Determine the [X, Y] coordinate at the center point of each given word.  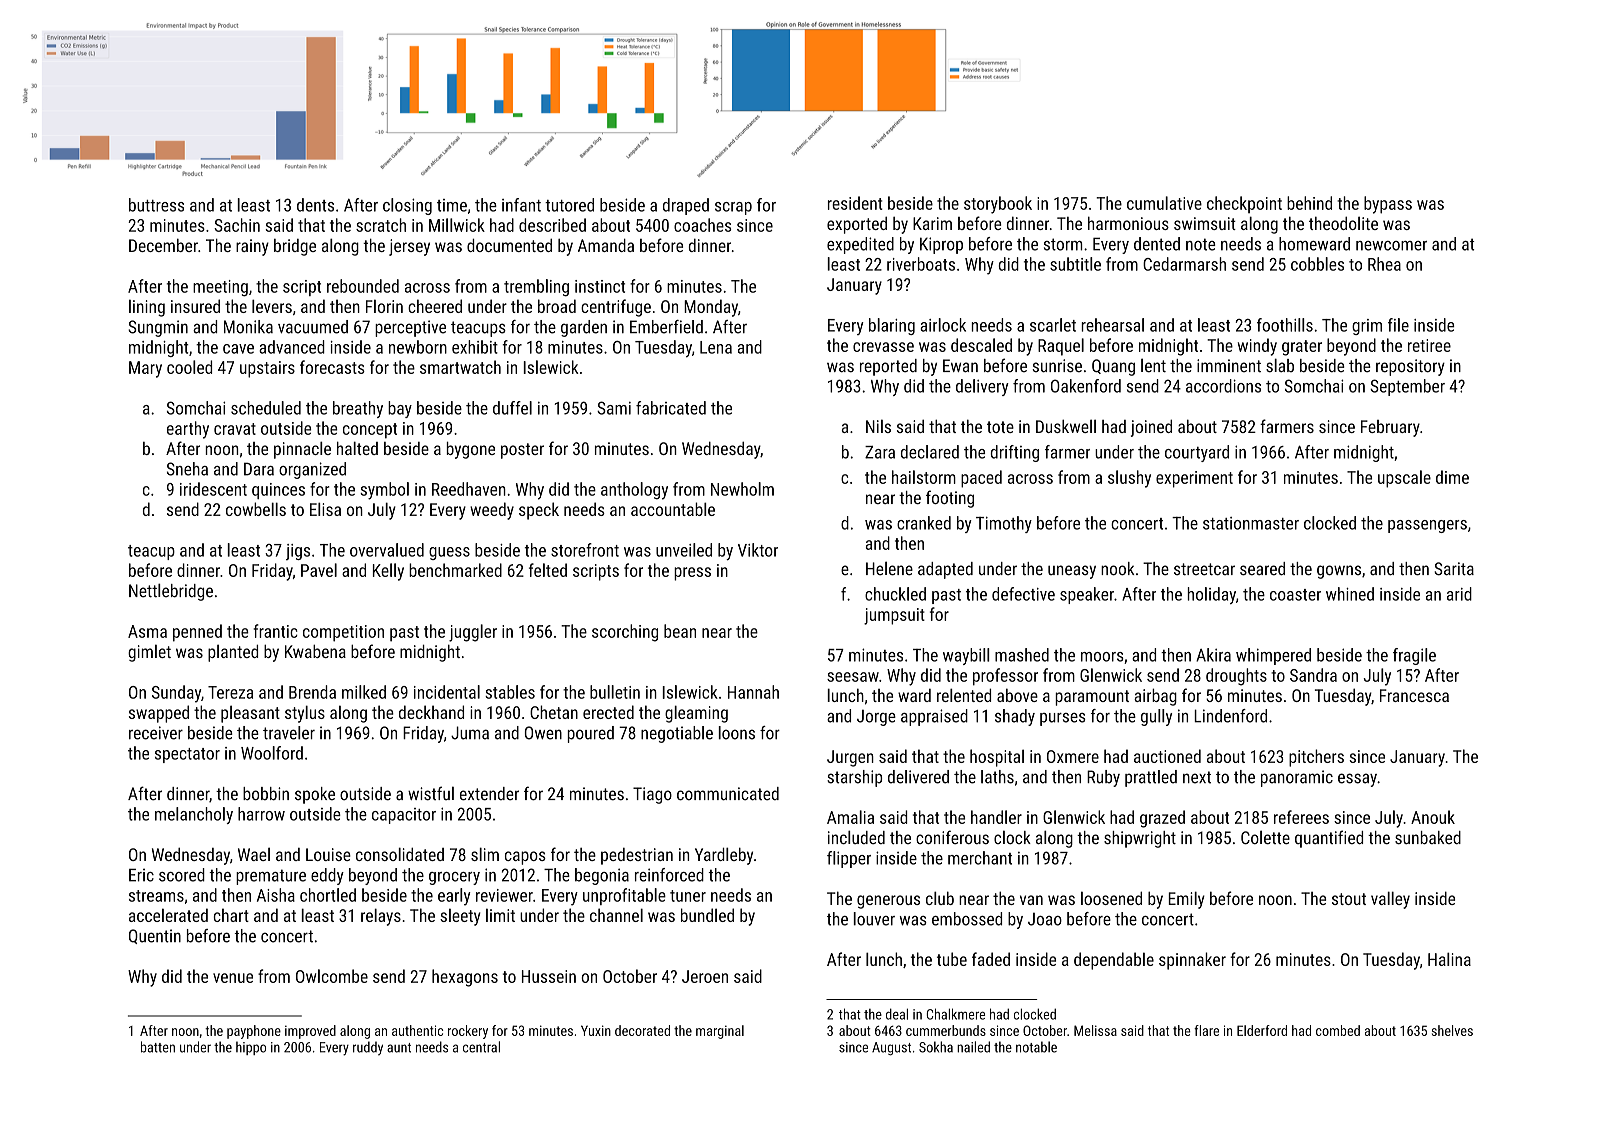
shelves [1452, 1030]
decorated [642, 1030]
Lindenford [1230, 716]
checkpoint [1244, 204]
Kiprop [941, 245]
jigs [298, 552]
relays [381, 917]
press [692, 574]
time [452, 205]
